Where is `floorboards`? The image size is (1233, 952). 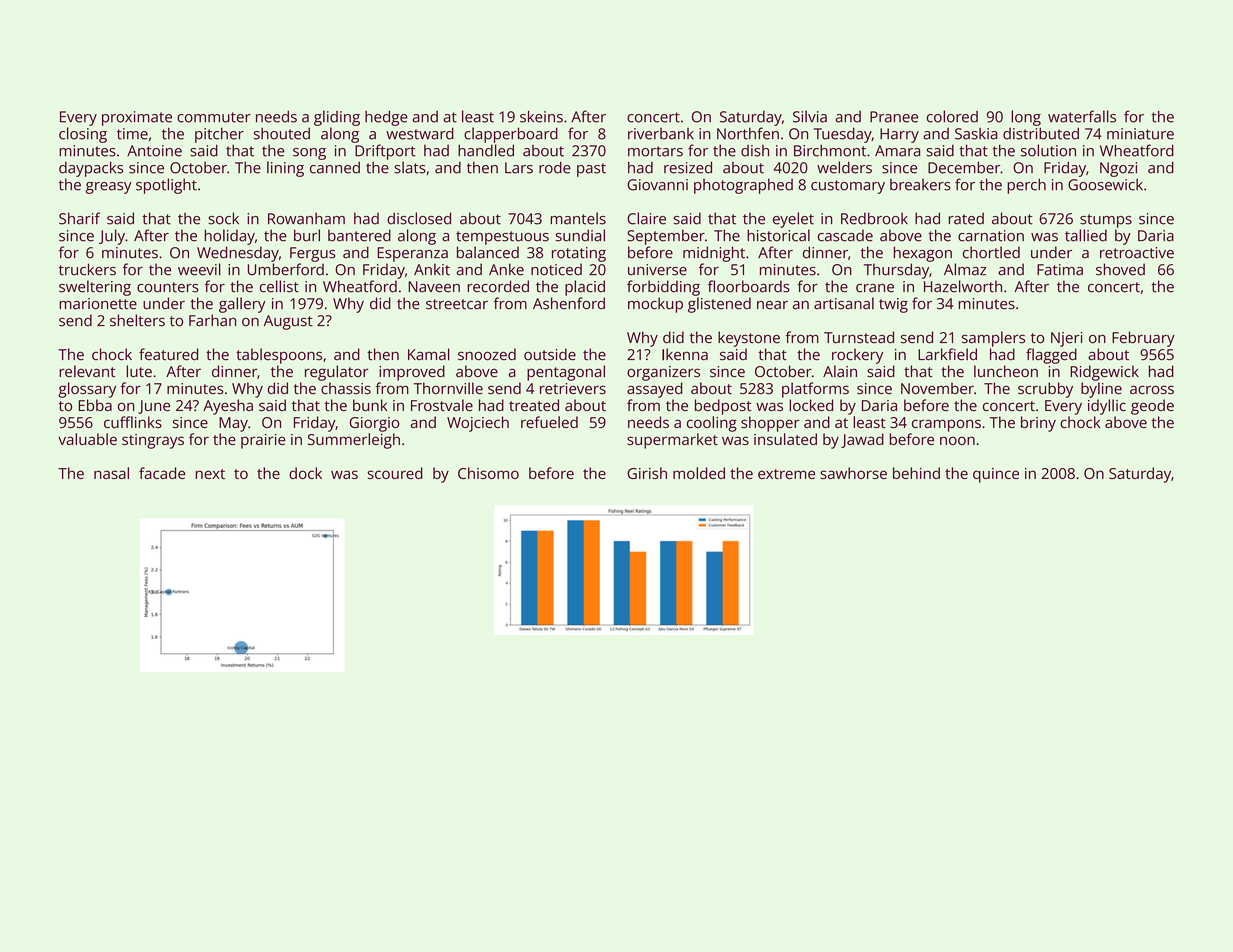
floorboards is located at coordinates (749, 286).
